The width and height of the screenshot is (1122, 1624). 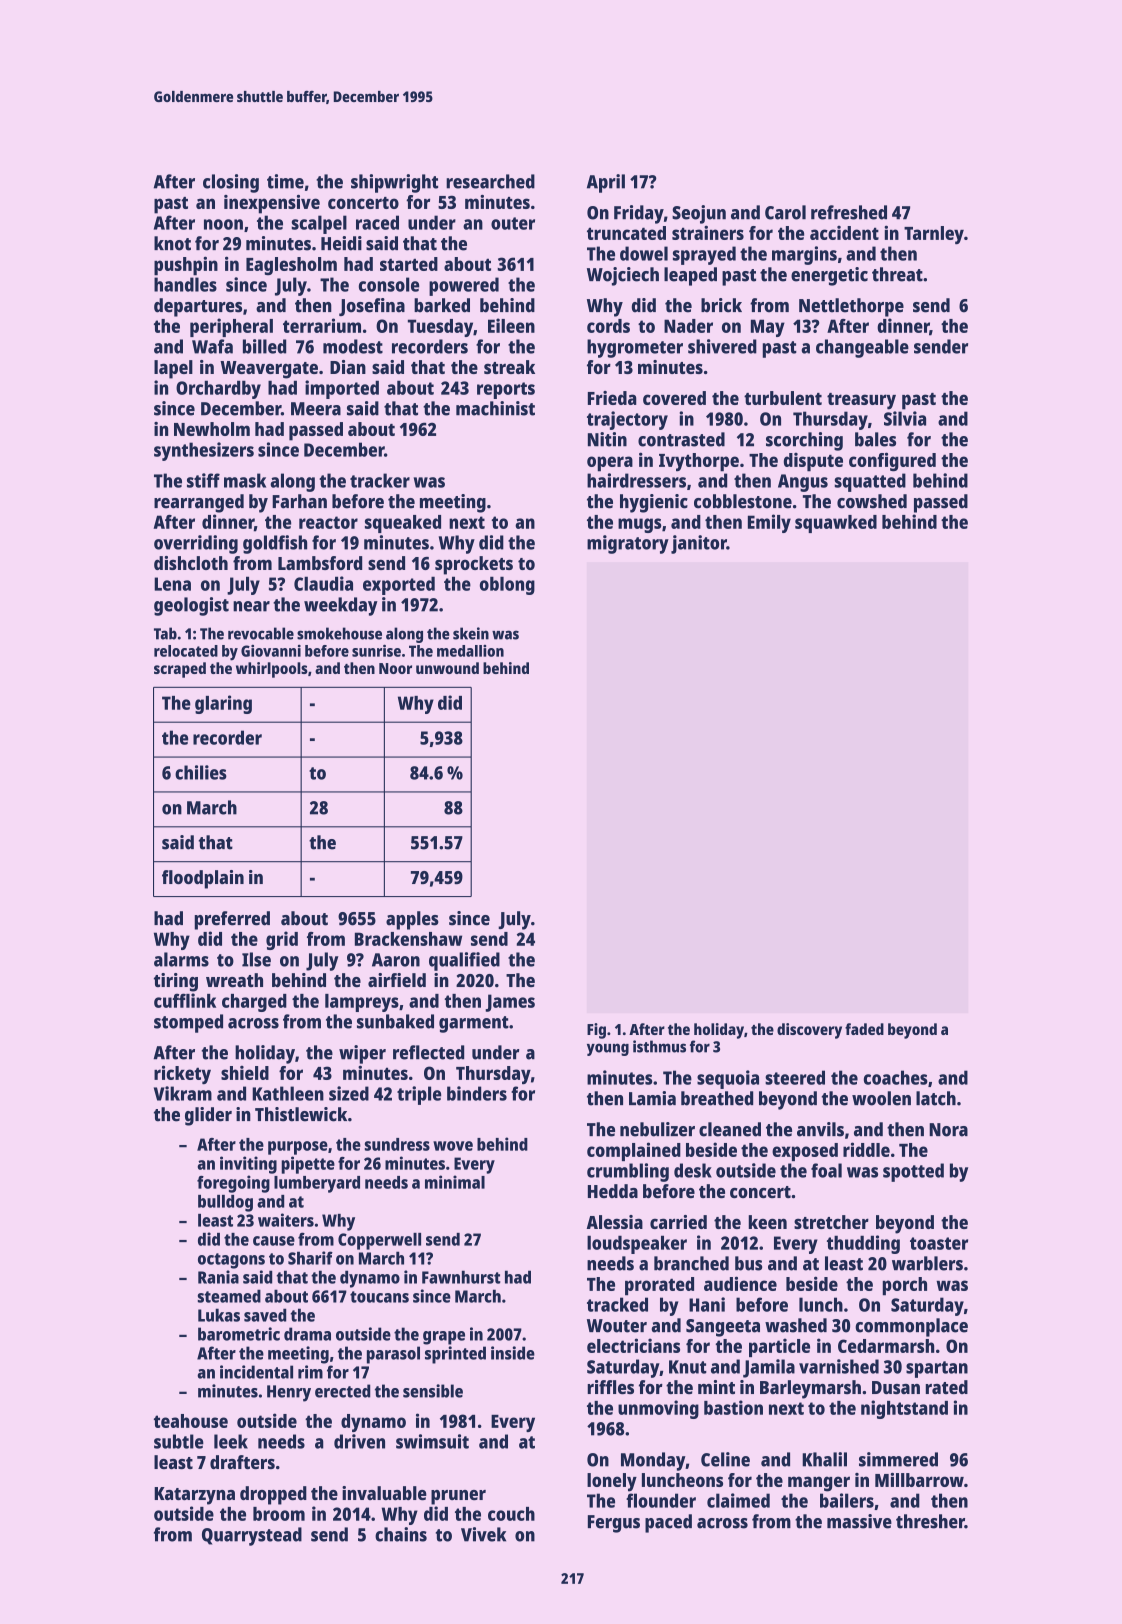 What do you see at coordinates (849, 212) in the screenshot?
I see `refreshed` at bounding box center [849, 212].
